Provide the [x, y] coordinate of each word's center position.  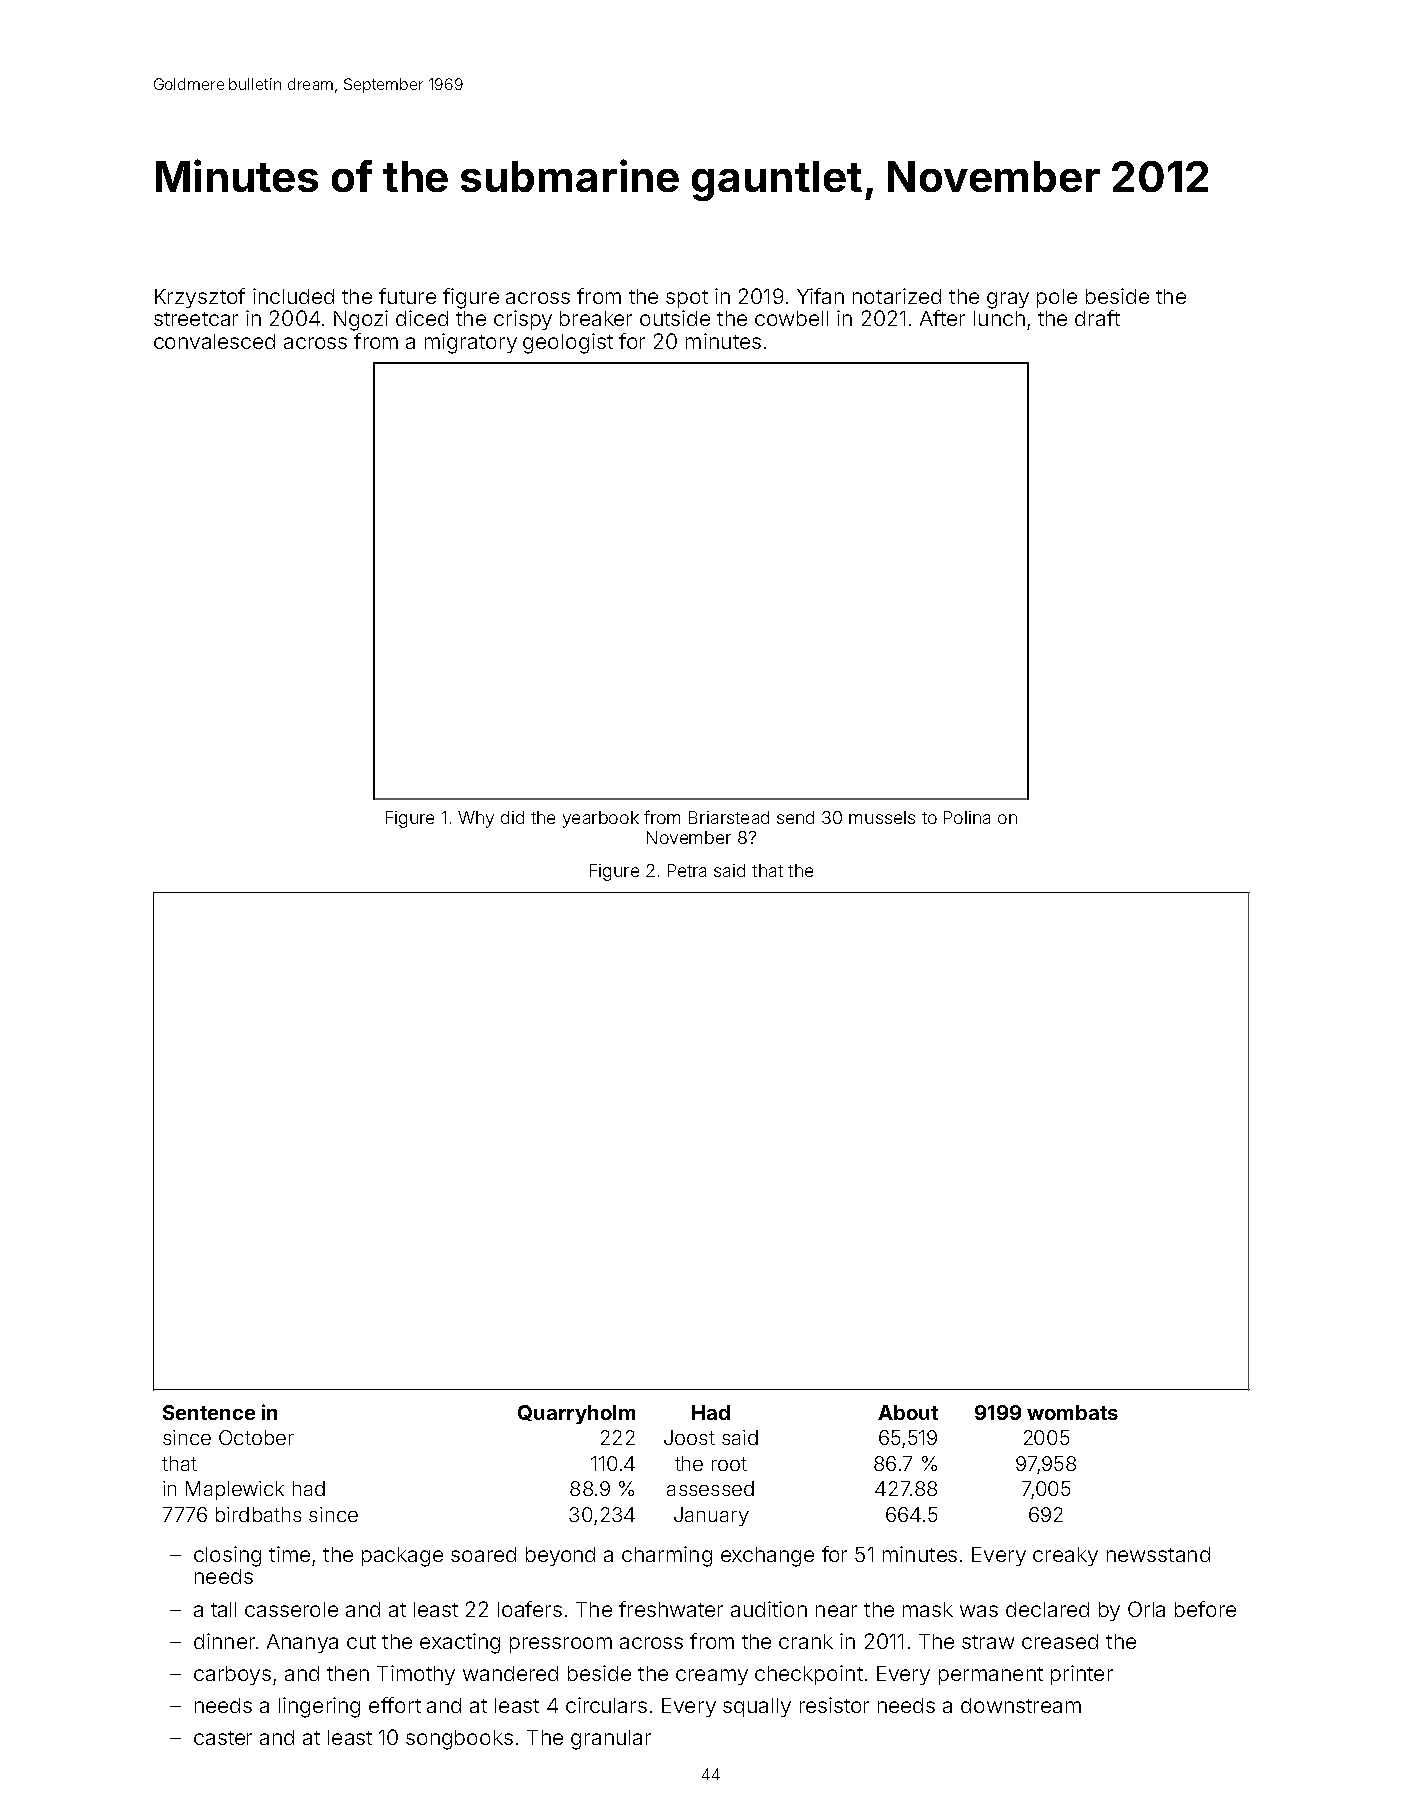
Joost [689, 1437]
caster [223, 1738]
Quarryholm [576, 1414]
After [942, 318]
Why [476, 819]
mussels [882, 817]
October [256, 1437]
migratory [471, 343]
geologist [568, 343]
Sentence [209, 1412]
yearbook [601, 819]
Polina [967, 817]
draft [1097, 318]
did [512, 817]
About [908, 1412]
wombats [1072, 1412]
